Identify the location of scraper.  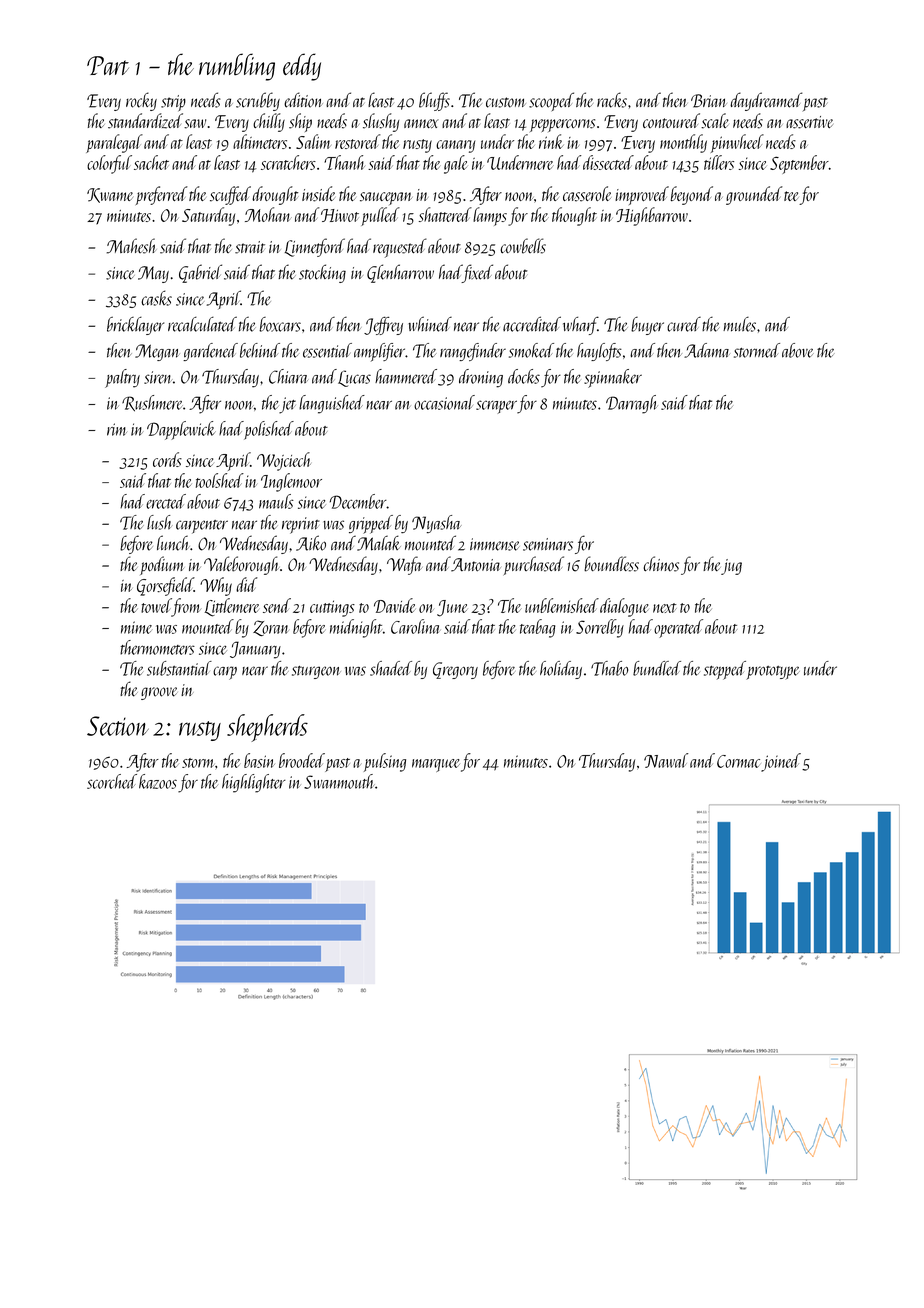
(496, 407).
